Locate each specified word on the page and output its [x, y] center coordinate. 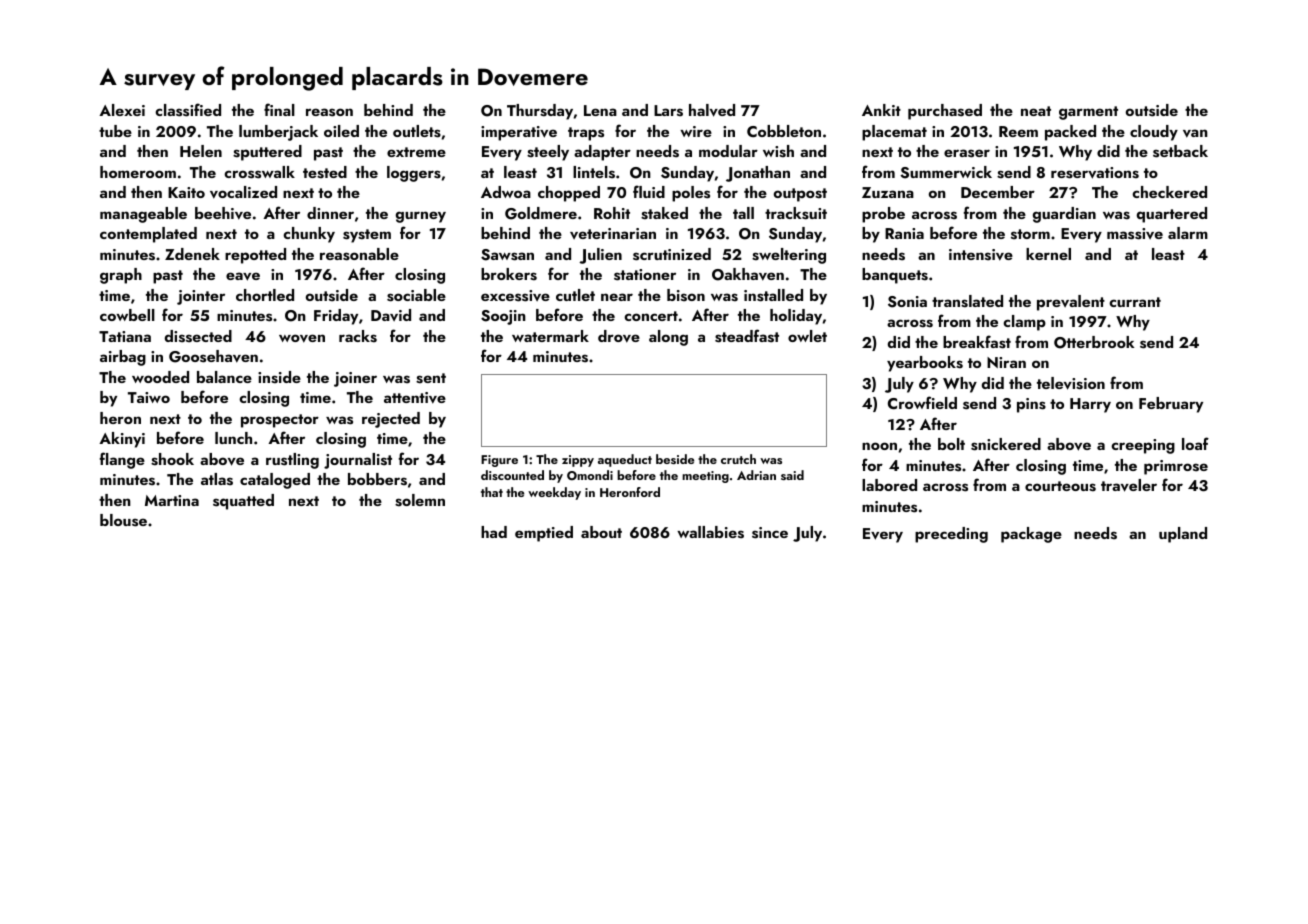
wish [778, 151]
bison [686, 295]
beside [675, 459]
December [998, 192]
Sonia [907, 302]
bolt [951, 444]
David [391, 315]
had [494, 532]
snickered [1006, 444]
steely [548, 153]
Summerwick [946, 172]
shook [172, 459]
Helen [201, 151]
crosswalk [259, 172]
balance [224, 377]
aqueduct [625, 460]
